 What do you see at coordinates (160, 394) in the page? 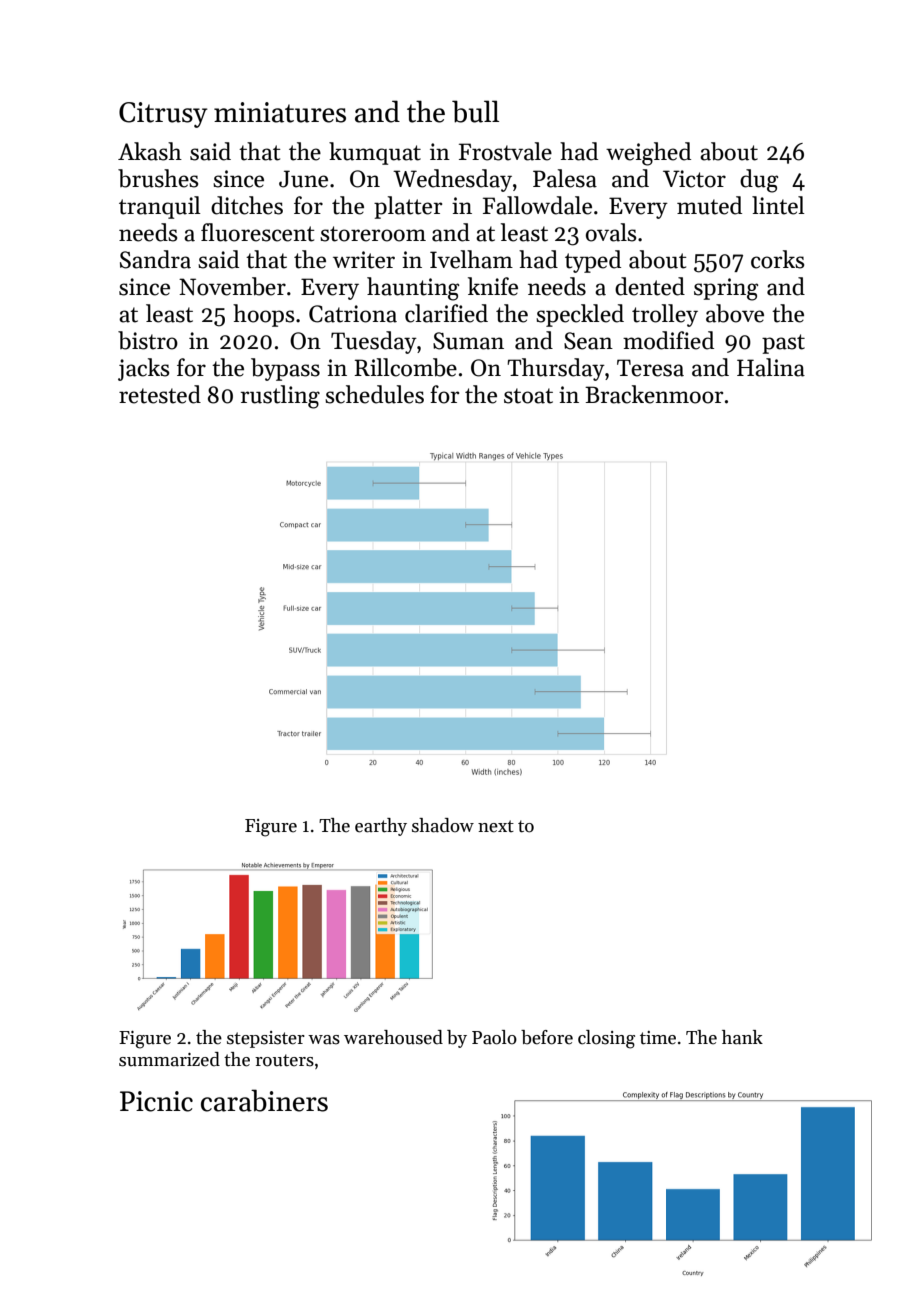
I see `retested` at bounding box center [160, 394].
